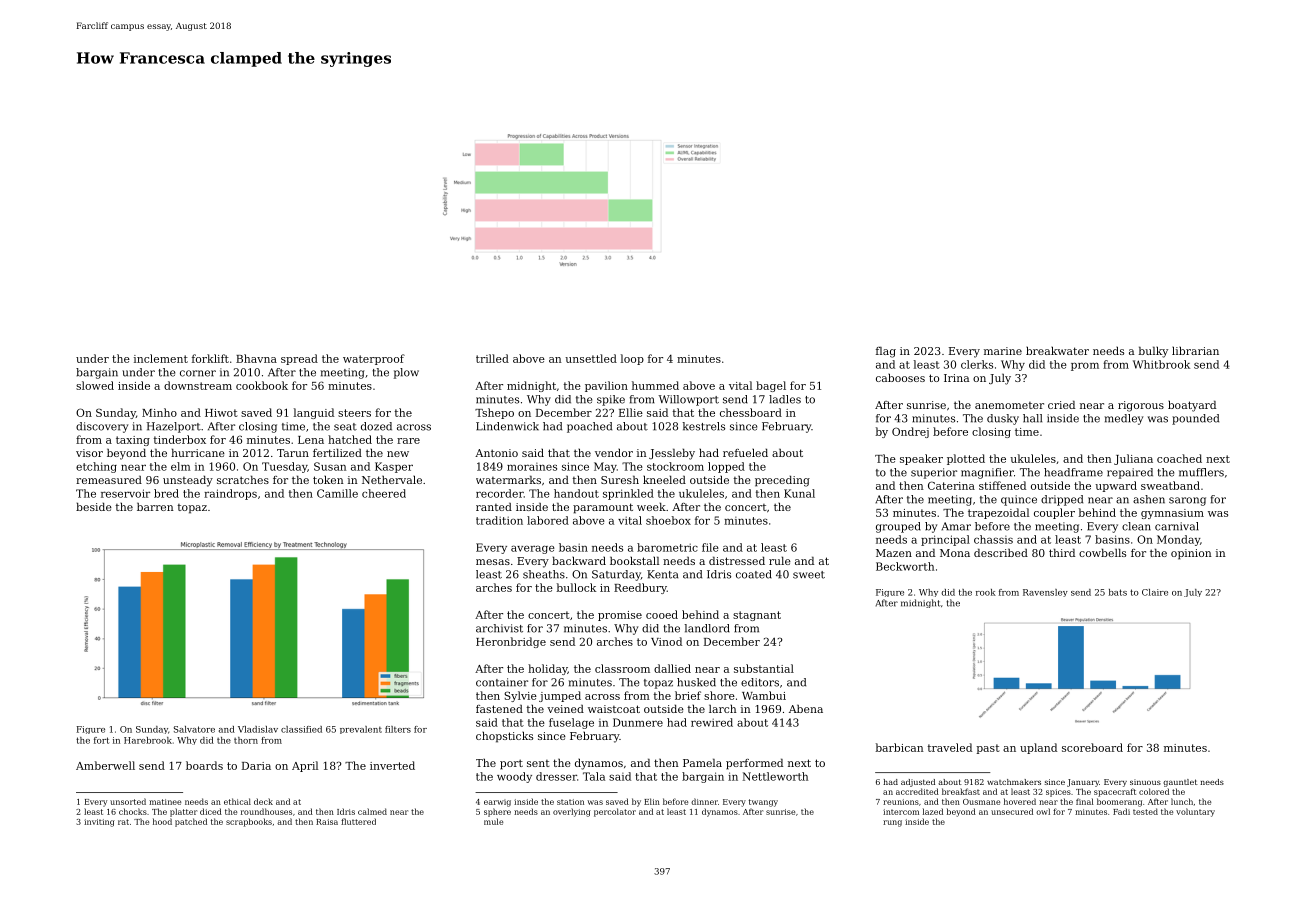  I want to click on librarian, so click(1195, 351).
